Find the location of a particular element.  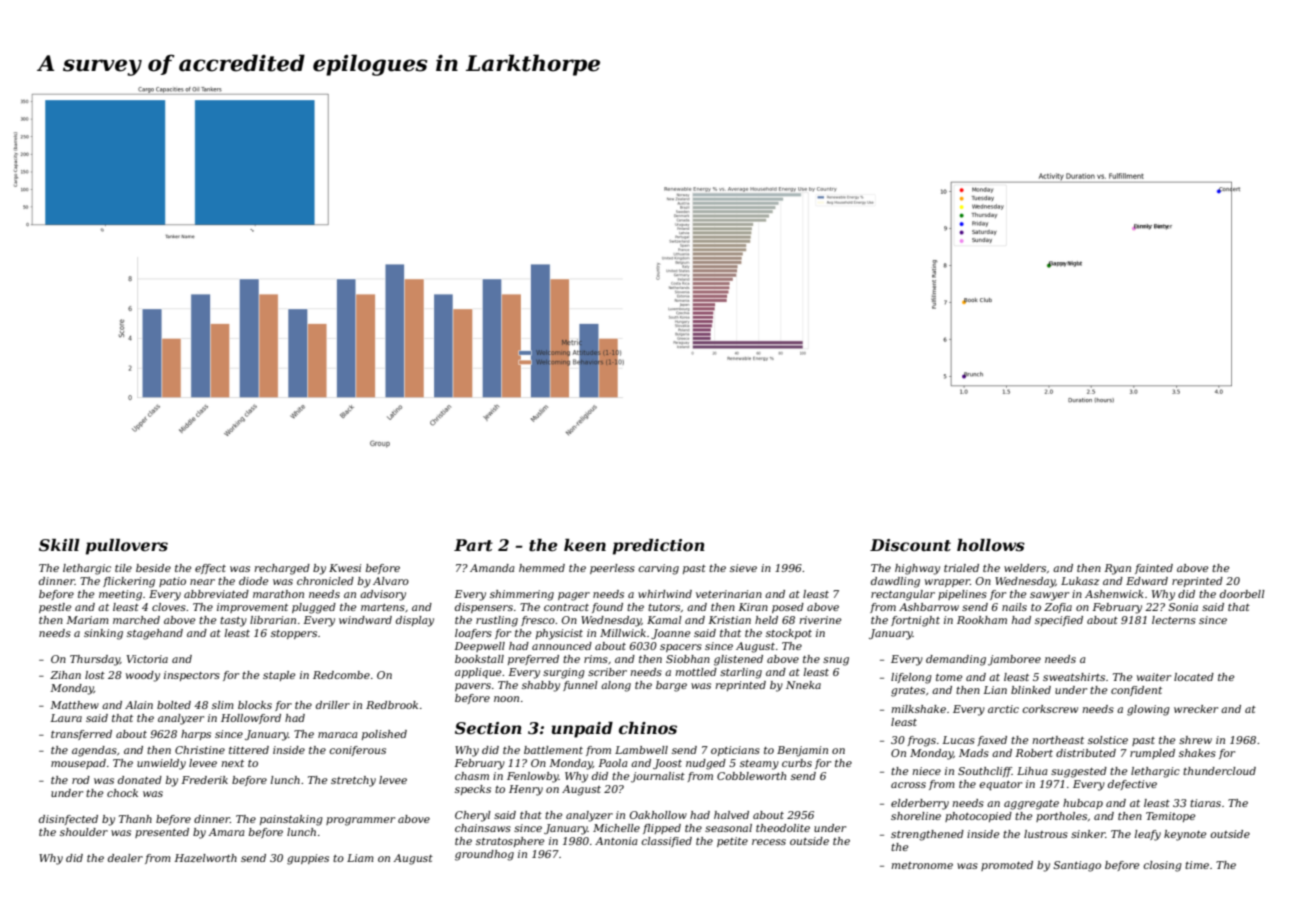

hollows is located at coordinates (991, 545).
